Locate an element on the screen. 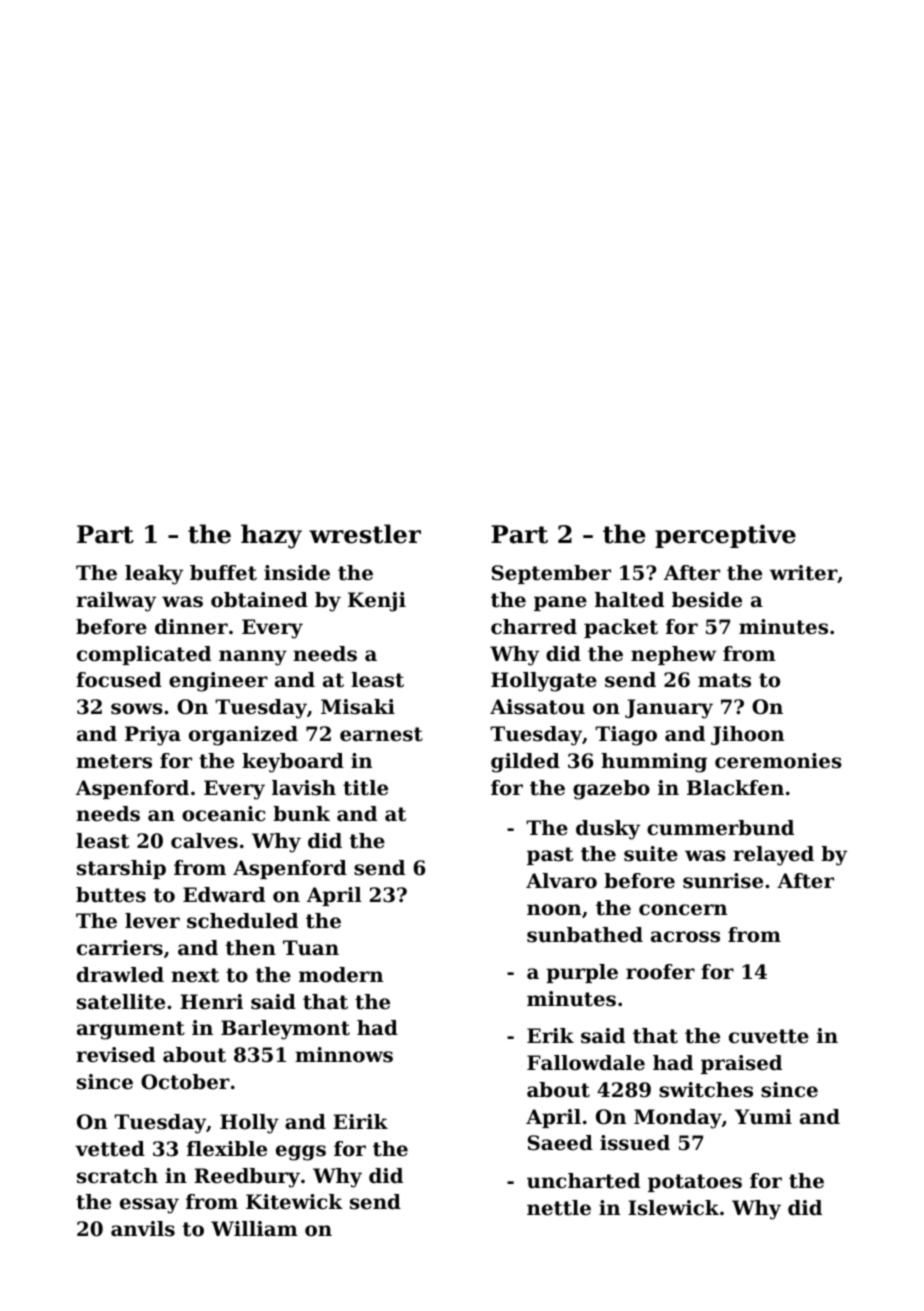 The width and height of the screenshot is (924, 1311). wrestler is located at coordinates (365, 534).
